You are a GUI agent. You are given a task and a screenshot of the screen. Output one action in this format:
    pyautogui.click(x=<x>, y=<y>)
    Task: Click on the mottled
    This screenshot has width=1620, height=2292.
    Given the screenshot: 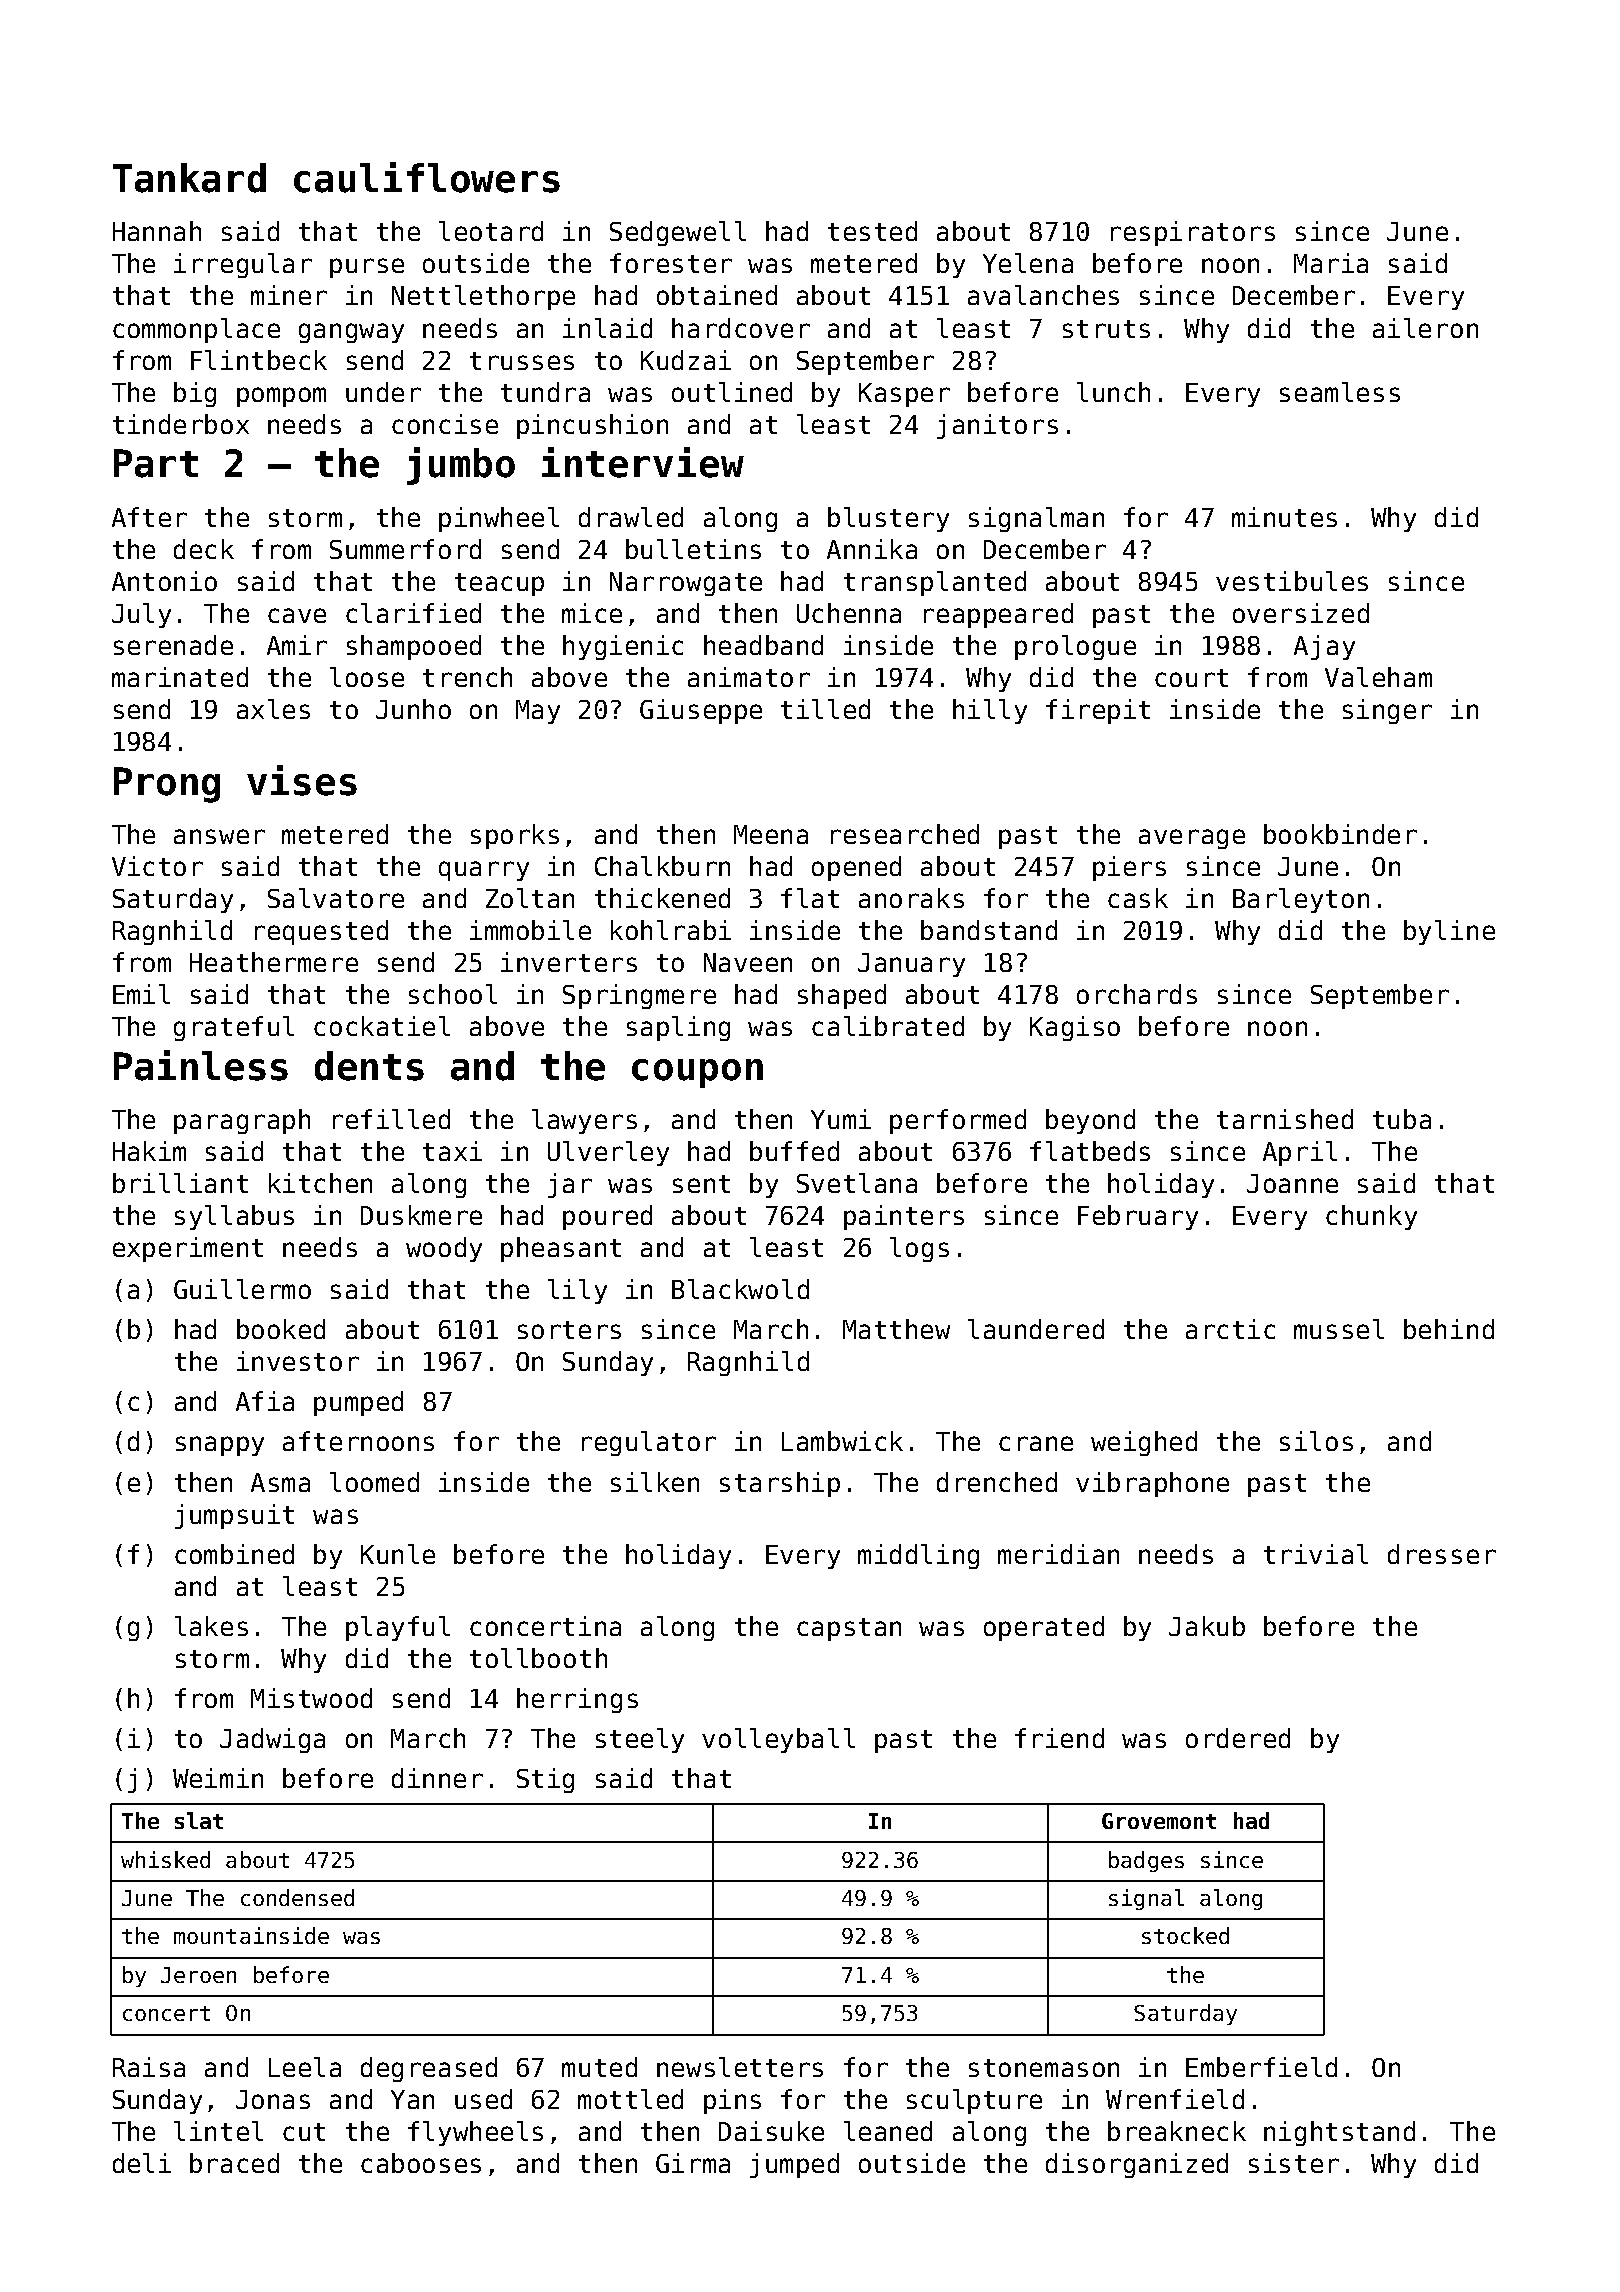 What is the action you would take?
    pyautogui.click(x=630, y=2099)
